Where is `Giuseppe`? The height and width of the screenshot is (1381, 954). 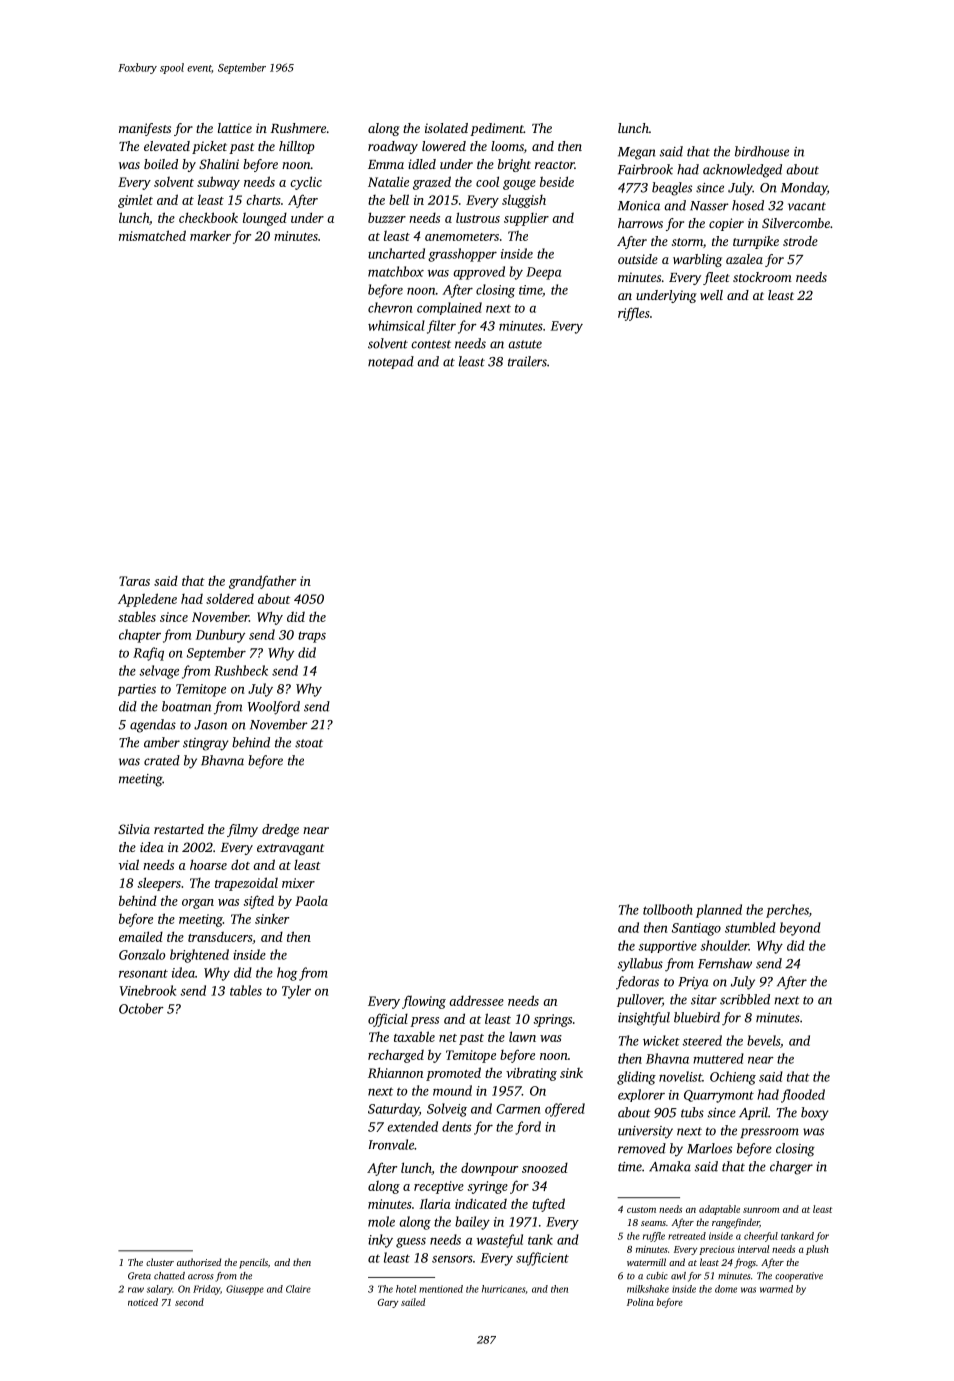
Giuseppe is located at coordinates (245, 1290).
